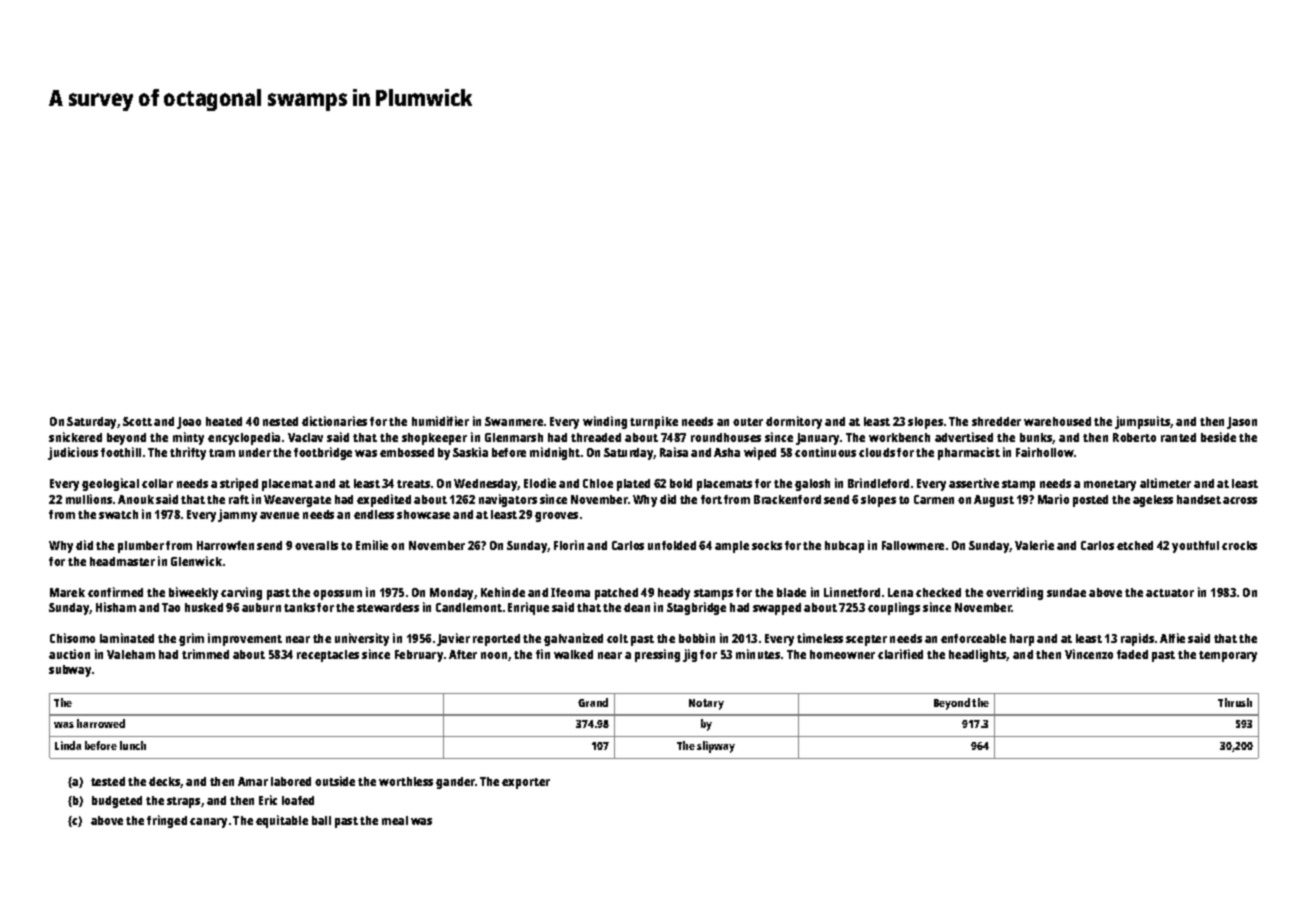  Describe the element at coordinates (455, 783) in the page. I see `gander` at that location.
